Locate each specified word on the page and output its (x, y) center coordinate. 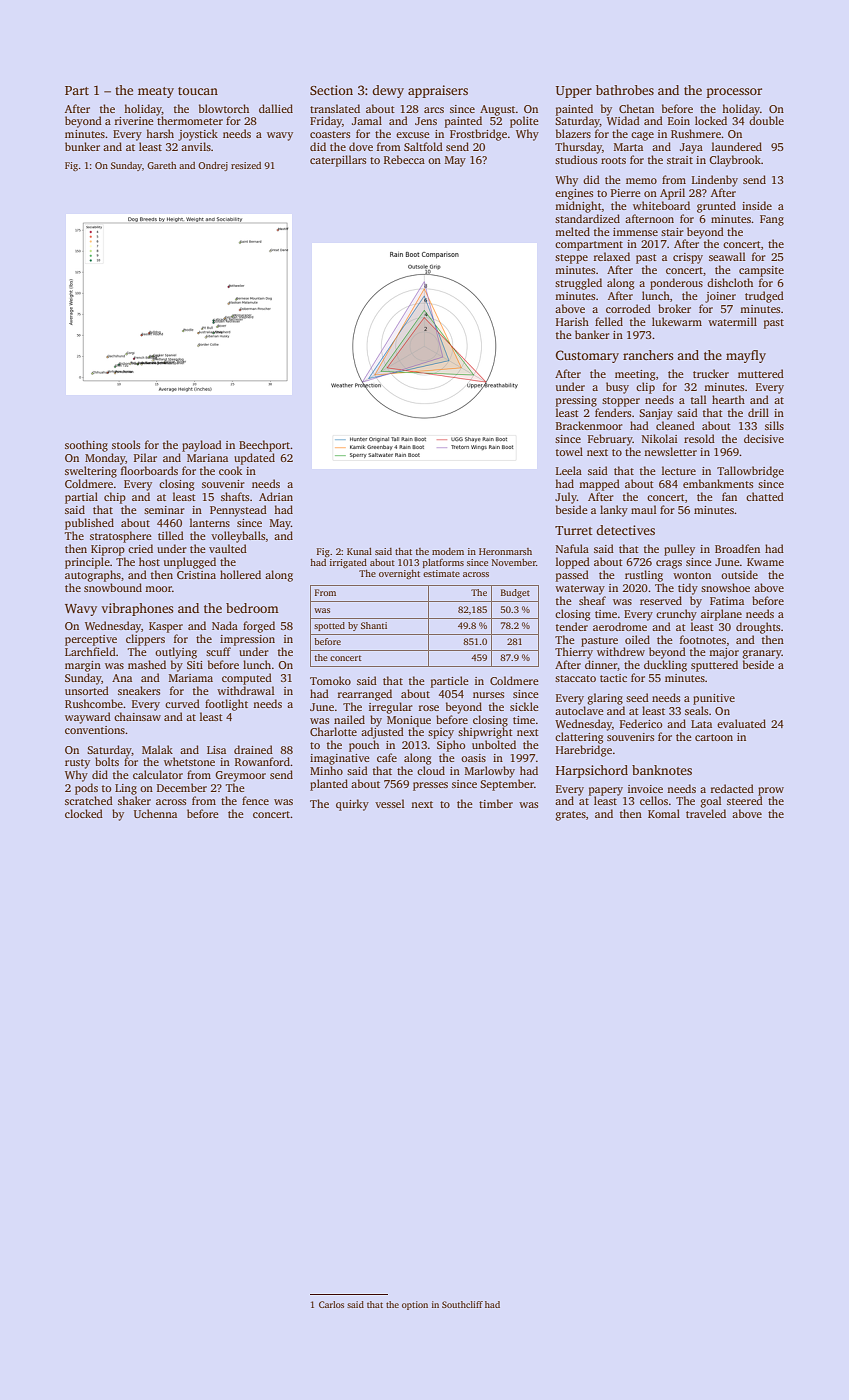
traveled (706, 813)
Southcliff (462, 1304)
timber (496, 803)
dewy (388, 91)
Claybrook (735, 161)
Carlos (331, 1304)
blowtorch (224, 108)
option (415, 1305)
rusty (77, 764)
